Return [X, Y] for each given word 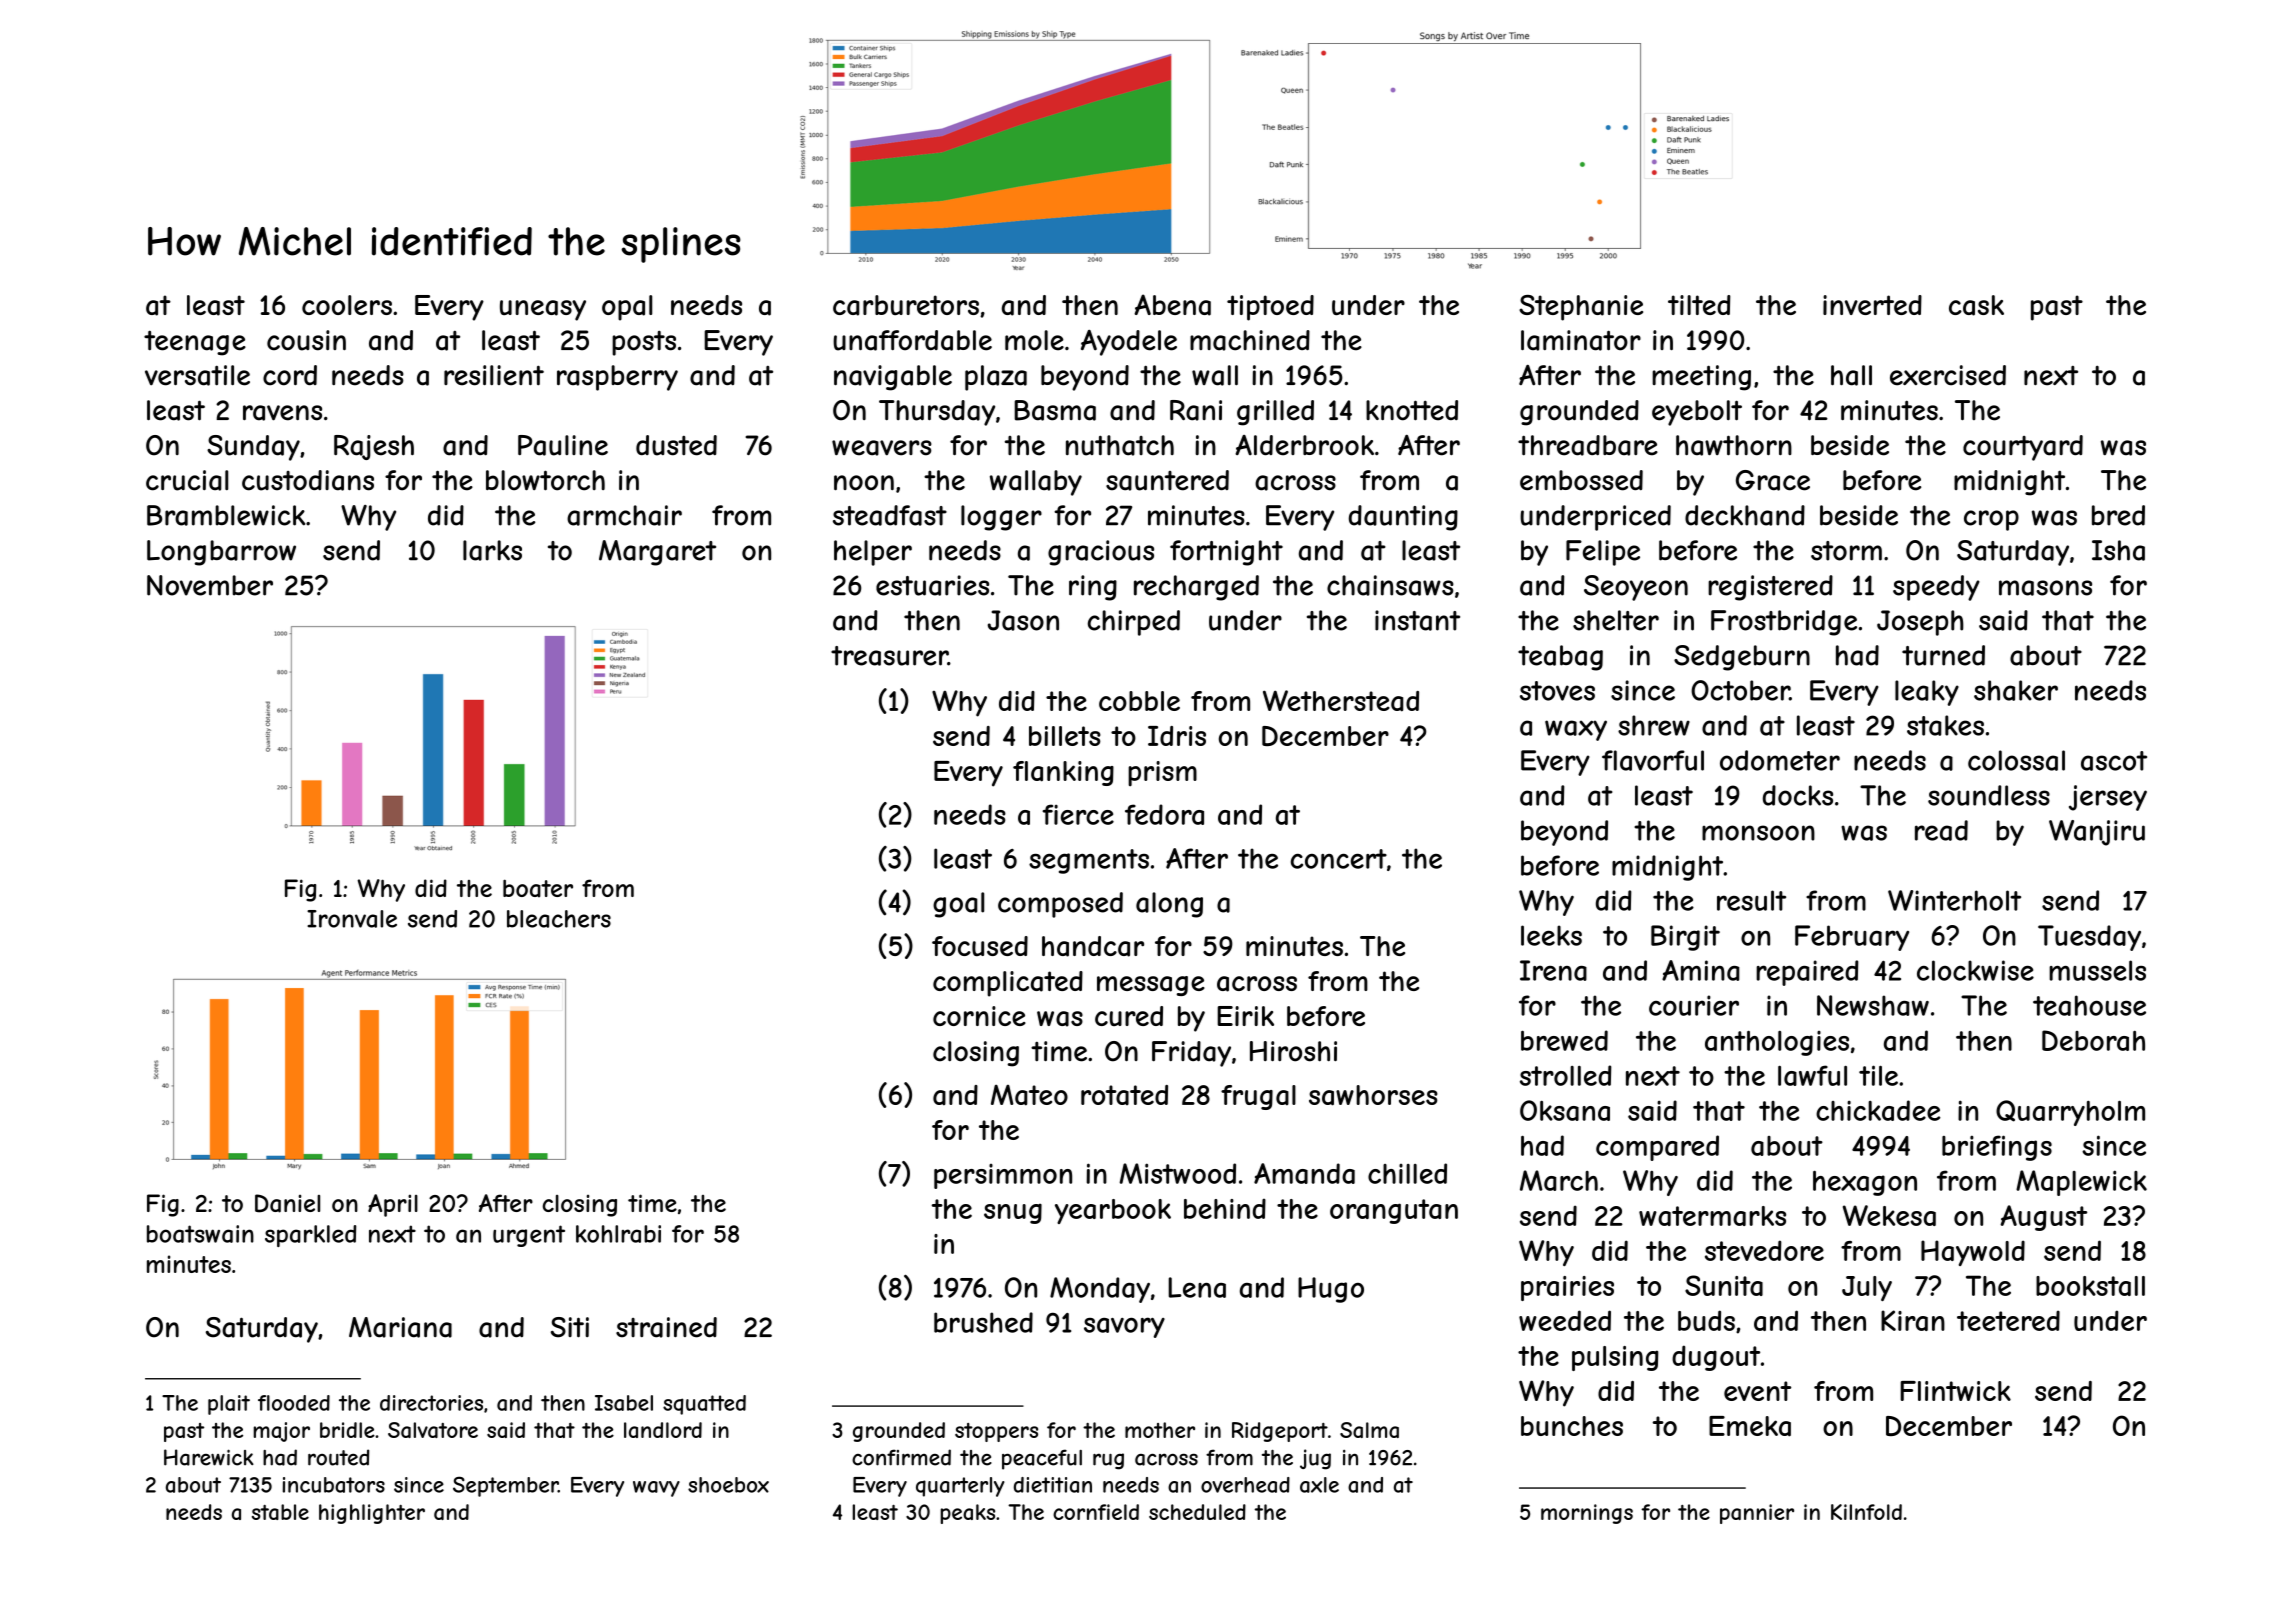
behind [1225, 1208]
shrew [1654, 725]
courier [1694, 1005]
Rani [1196, 410]
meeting [1701, 378]
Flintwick [1955, 1391]
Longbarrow [221, 553]
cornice [979, 1016]
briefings [1997, 1148]
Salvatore [433, 1430]
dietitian [1053, 1485]
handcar [1093, 946]
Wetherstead [1341, 701]
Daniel [287, 1203]
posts [644, 343]
